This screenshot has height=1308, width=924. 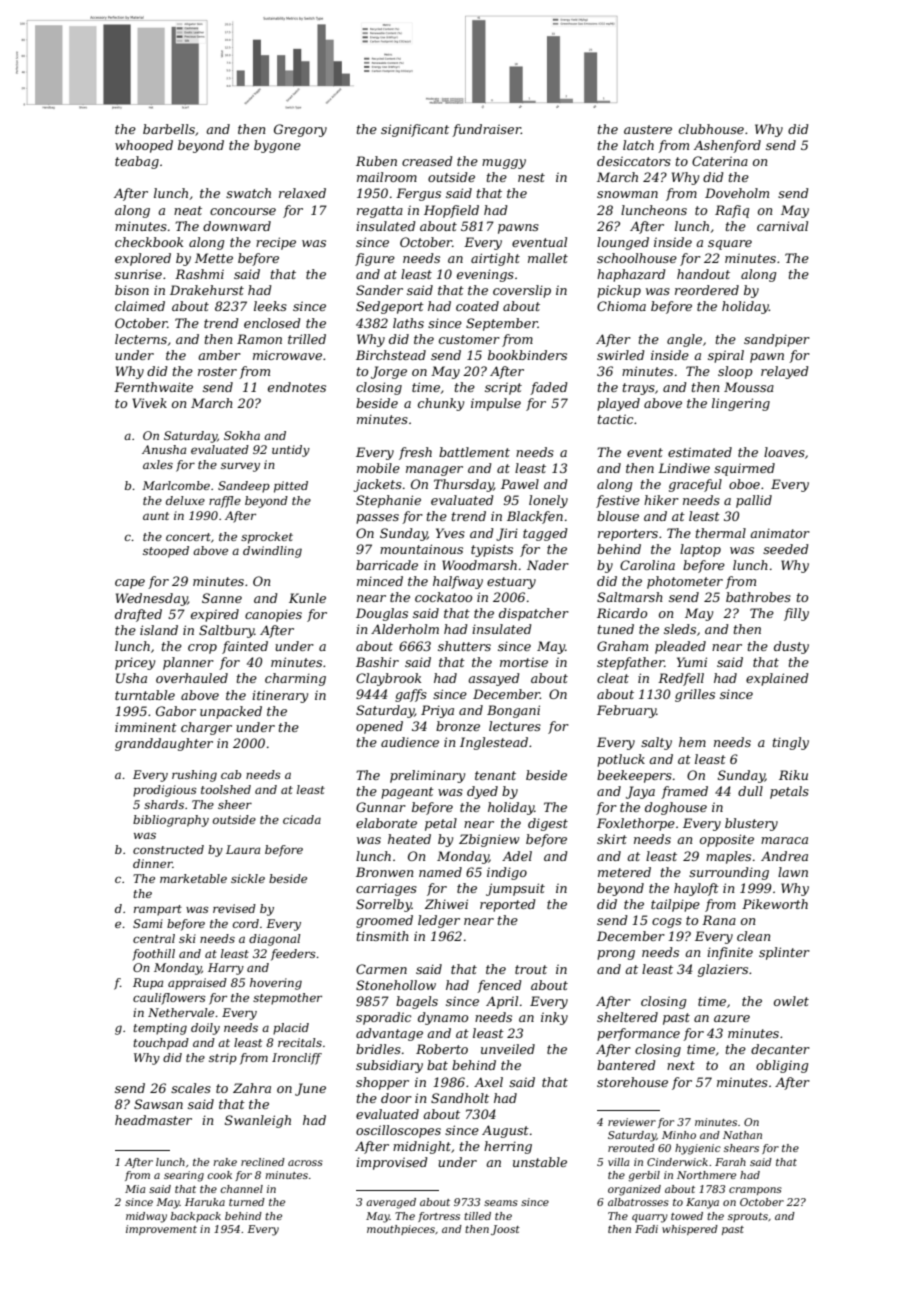 What do you see at coordinates (782, 226) in the screenshot?
I see `carnival` at bounding box center [782, 226].
